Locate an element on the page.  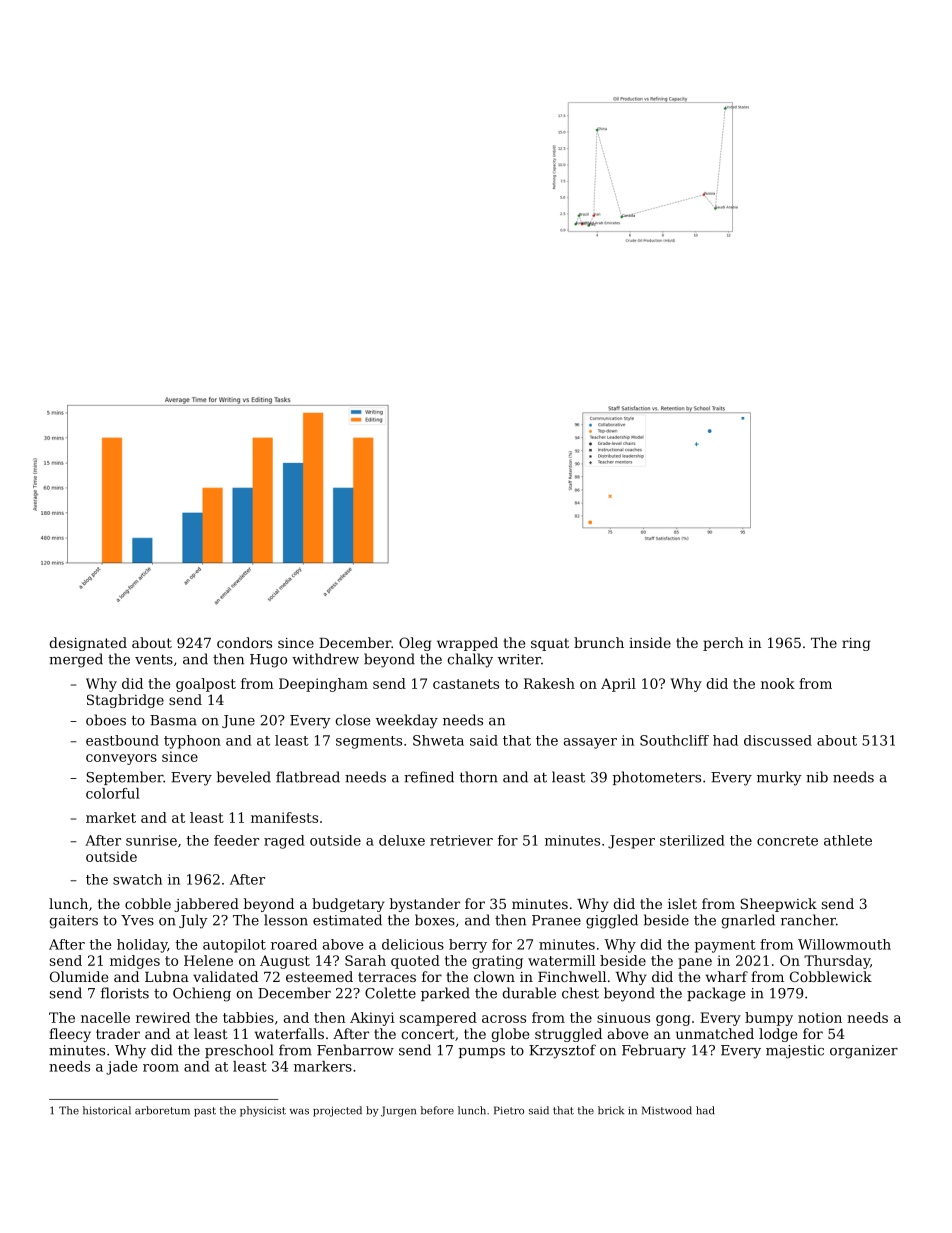
autopilot is located at coordinates (234, 946).
